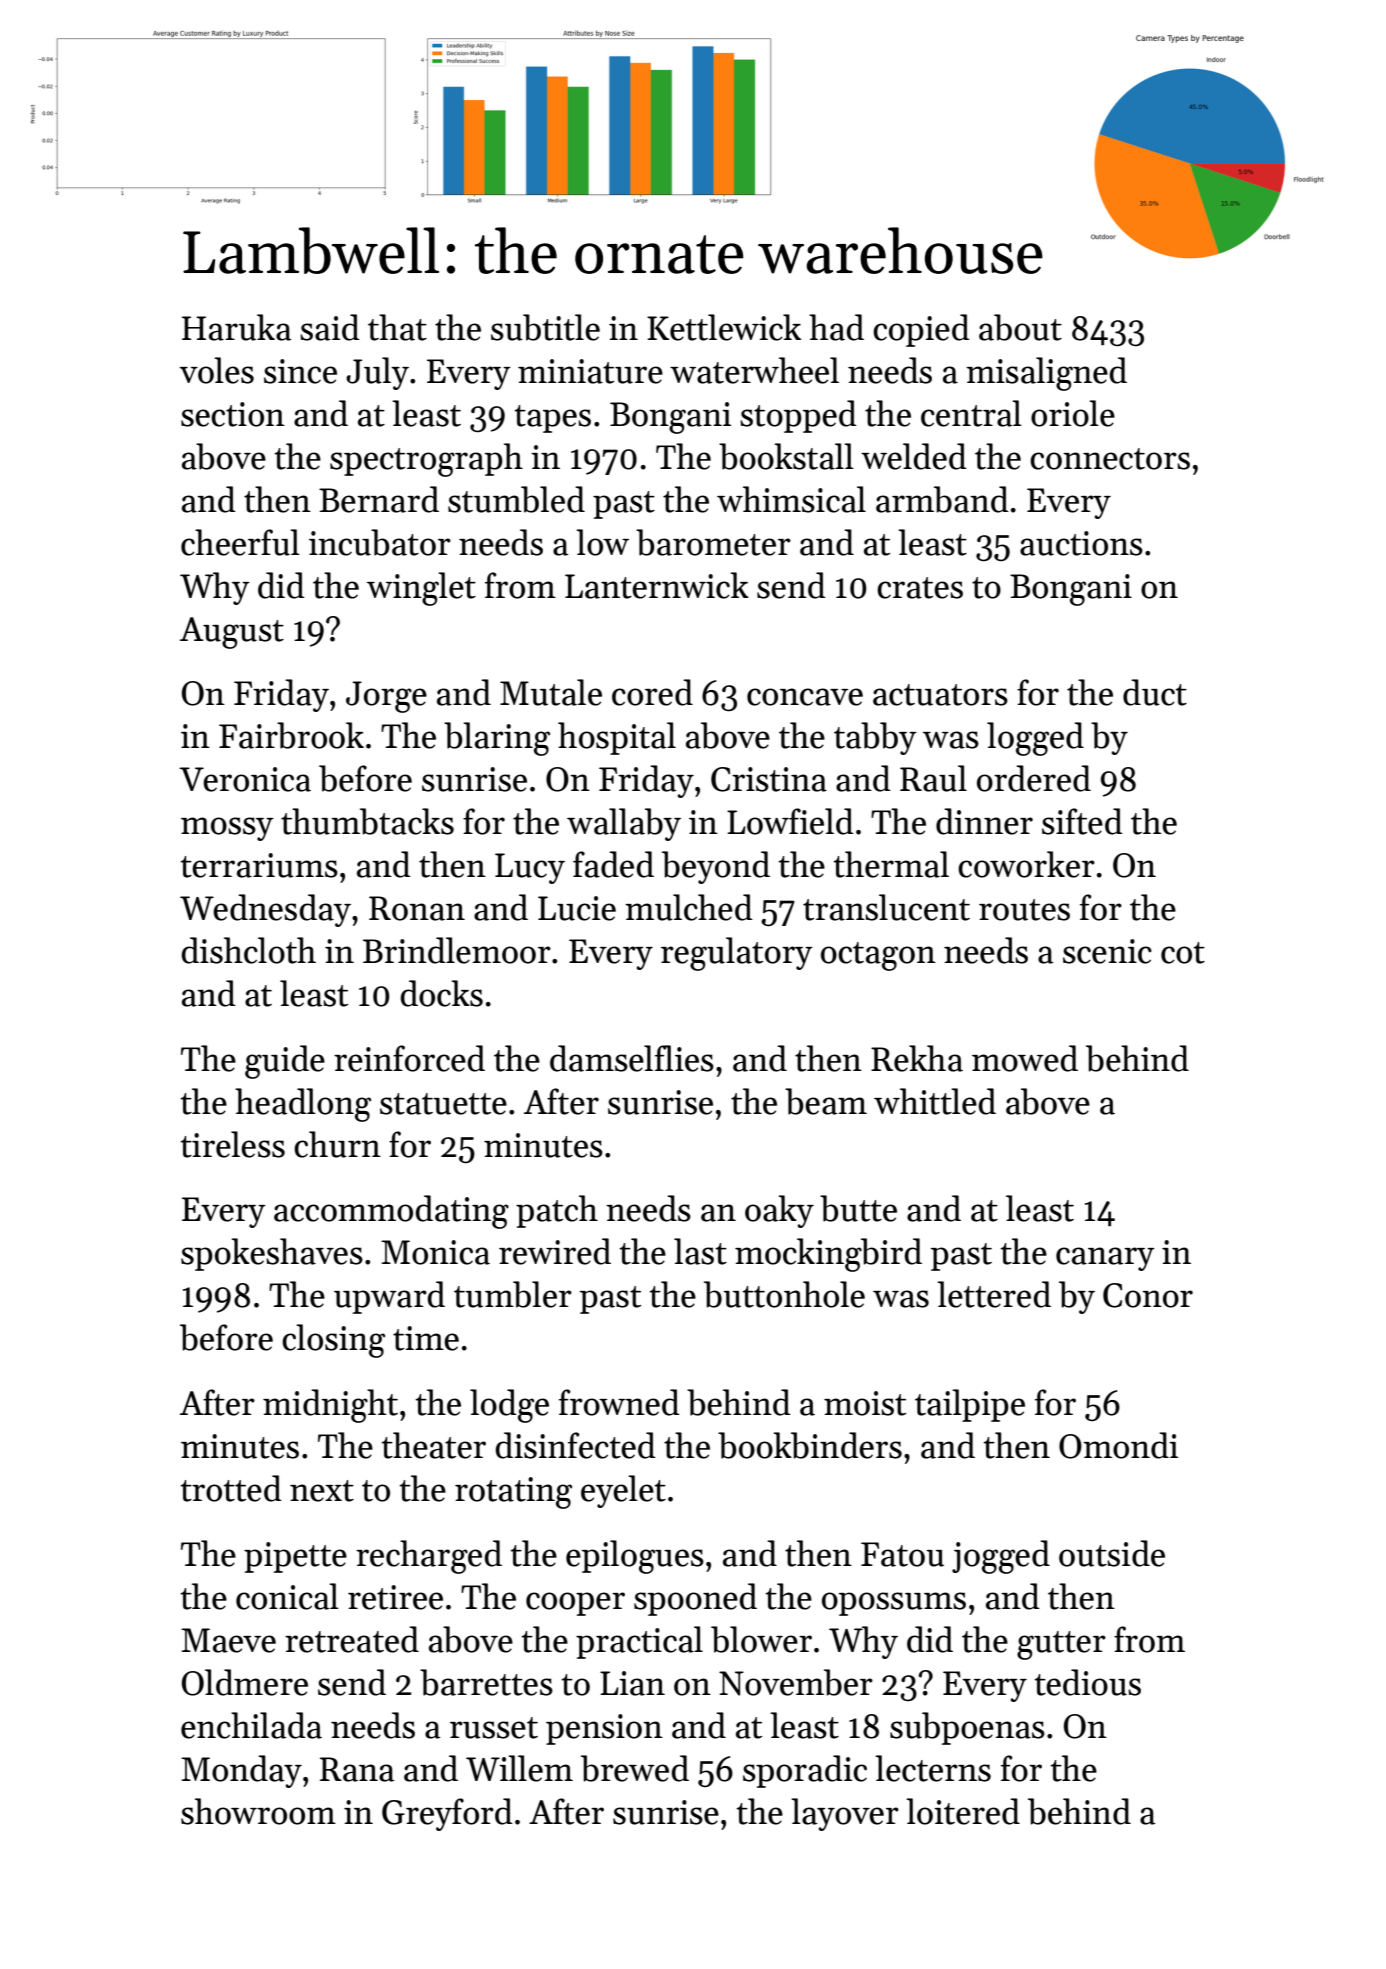 The image size is (1386, 1969). Describe the element at coordinates (395, 1597) in the screenshot. I see `retiree` at that location.
